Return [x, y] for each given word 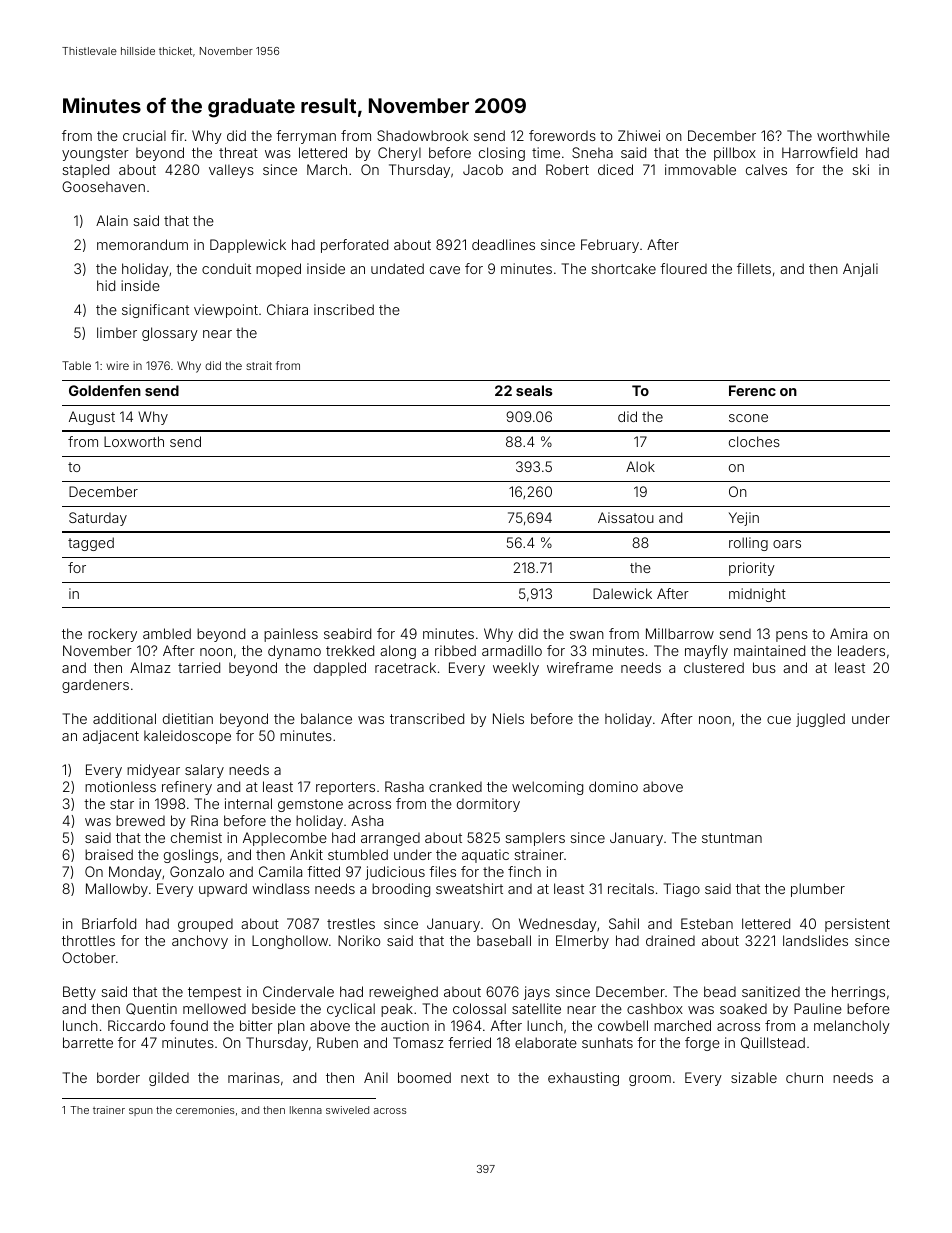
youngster [95, 154]
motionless [120, 786]
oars [787, 544]
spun [141, 1112]
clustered [714, 667]
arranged [390, 839]
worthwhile [853, 135]
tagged [91, 544]
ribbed [455, 650]
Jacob [483, 169]
